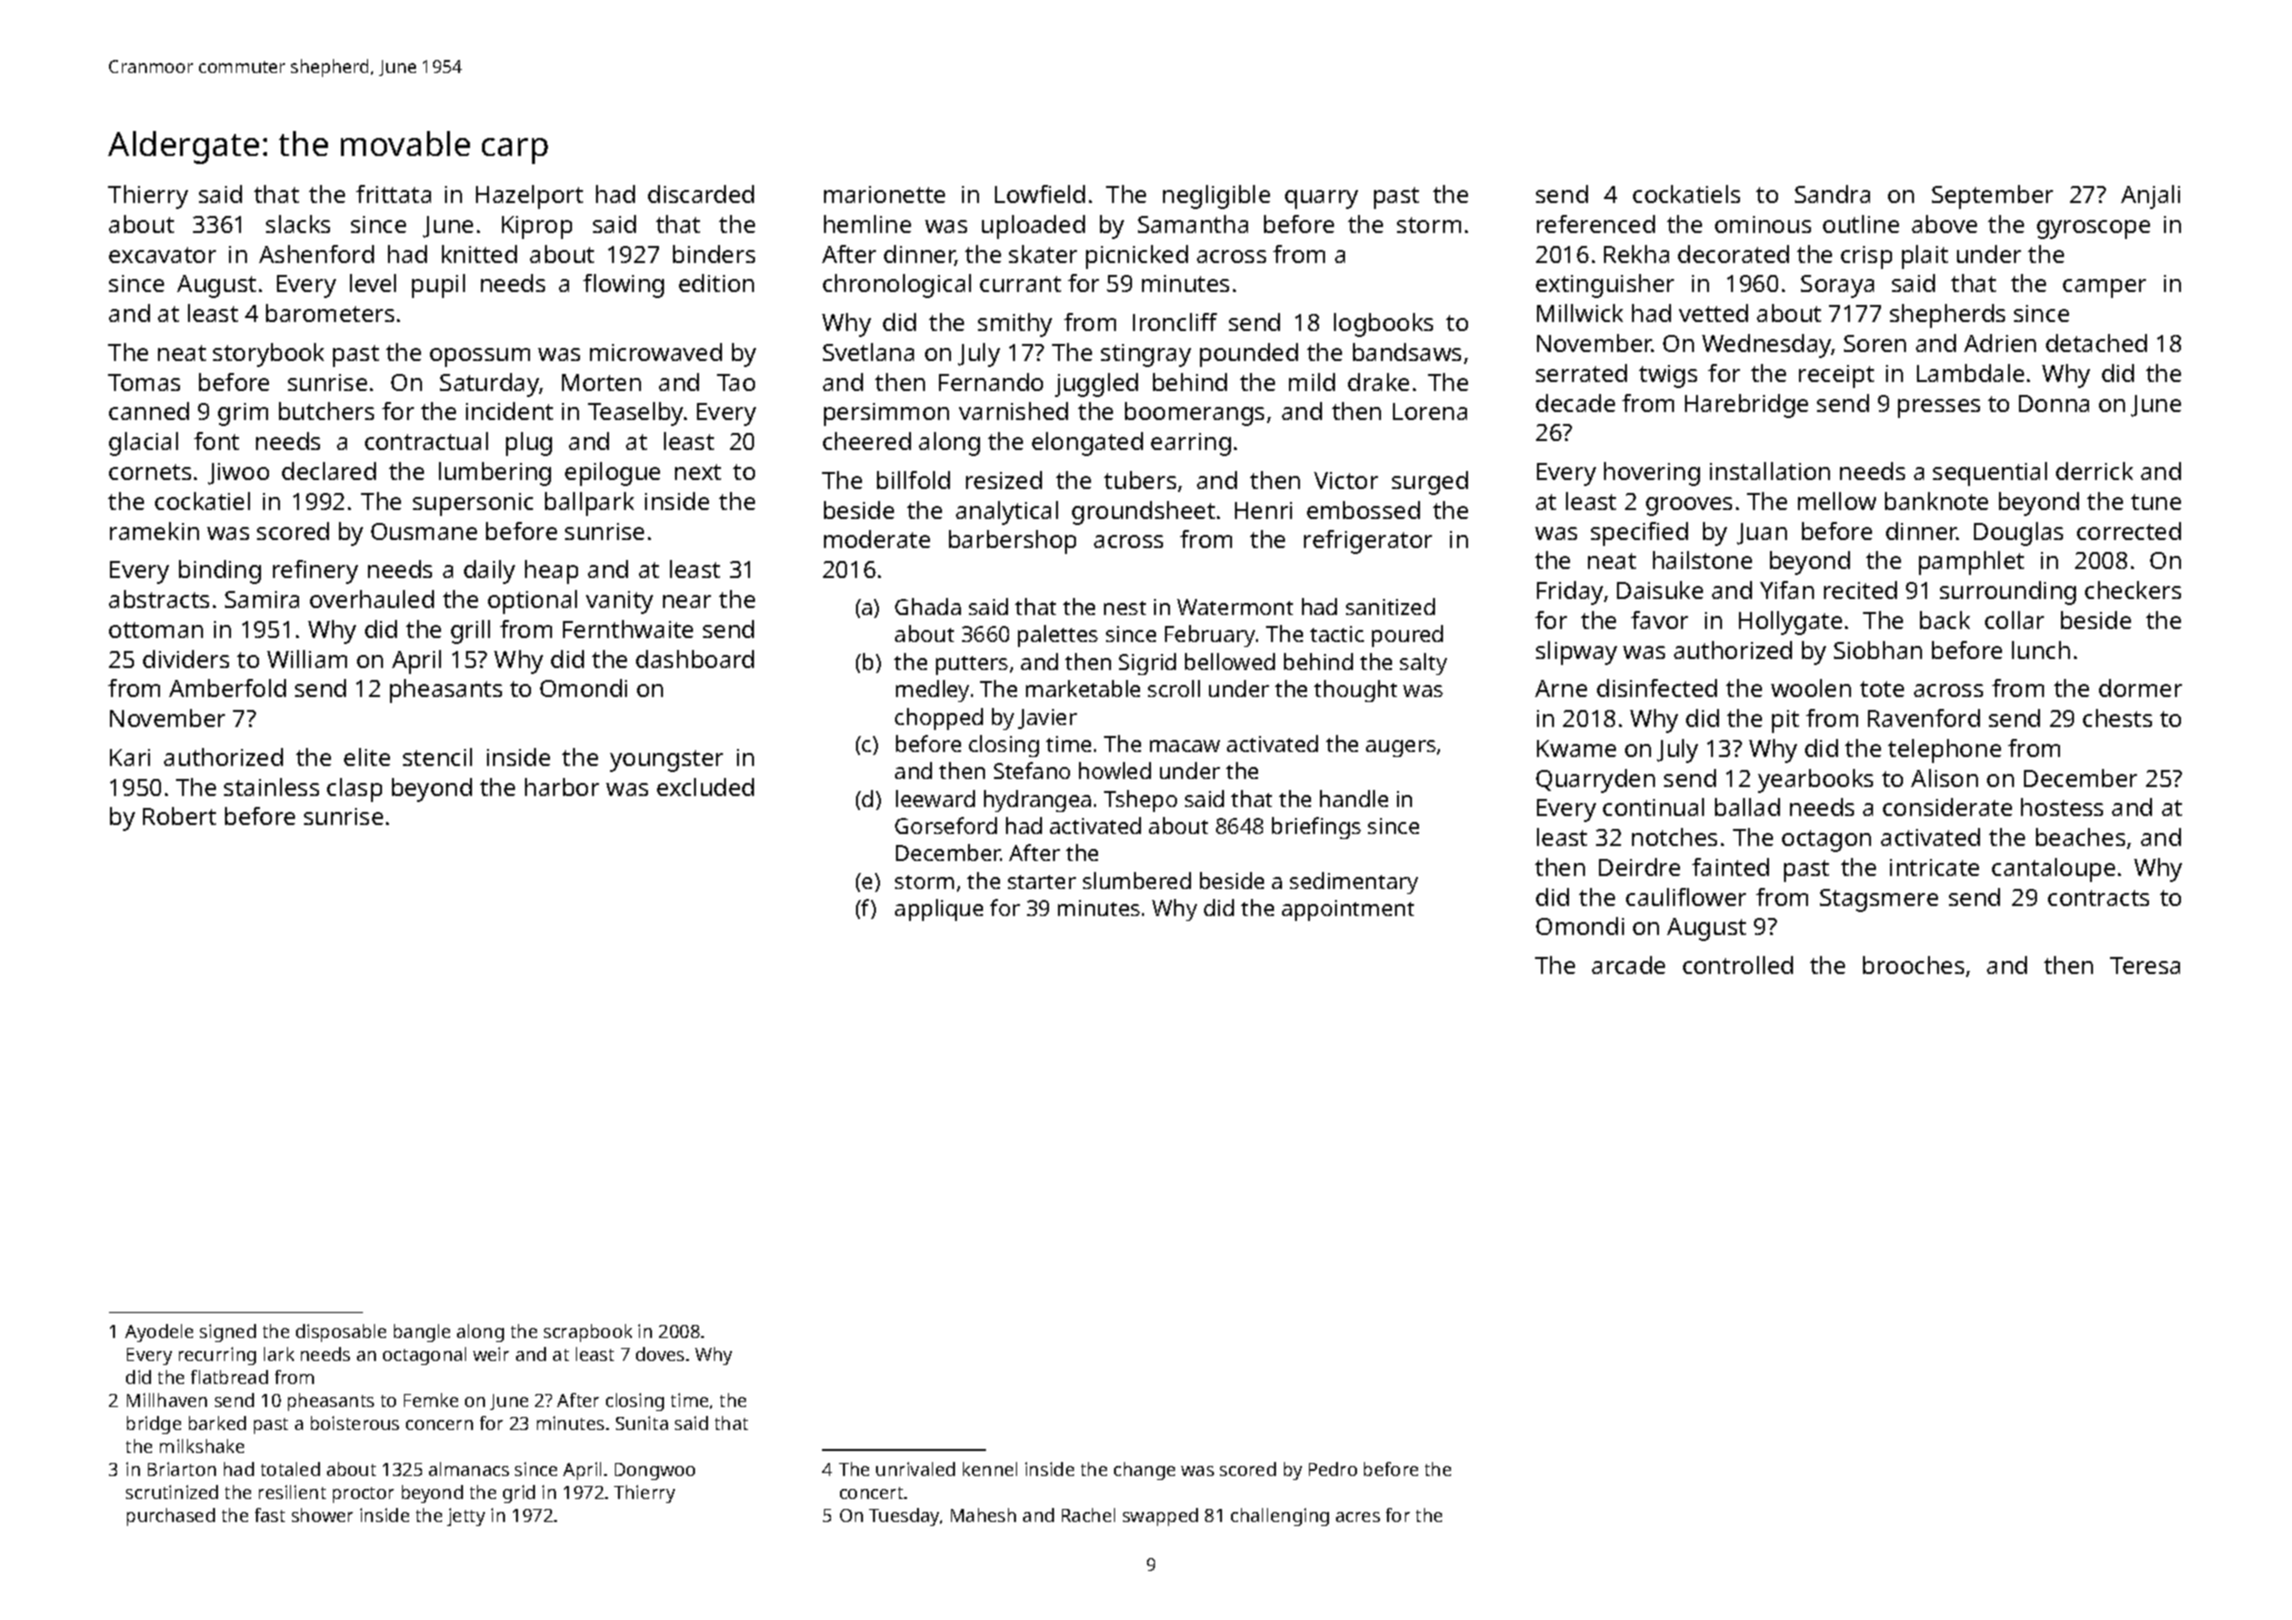 This image has width=2292, height=1620. Describe the element at coordinates (1194, 414) in the image. I see `boomerangs` at that location.
